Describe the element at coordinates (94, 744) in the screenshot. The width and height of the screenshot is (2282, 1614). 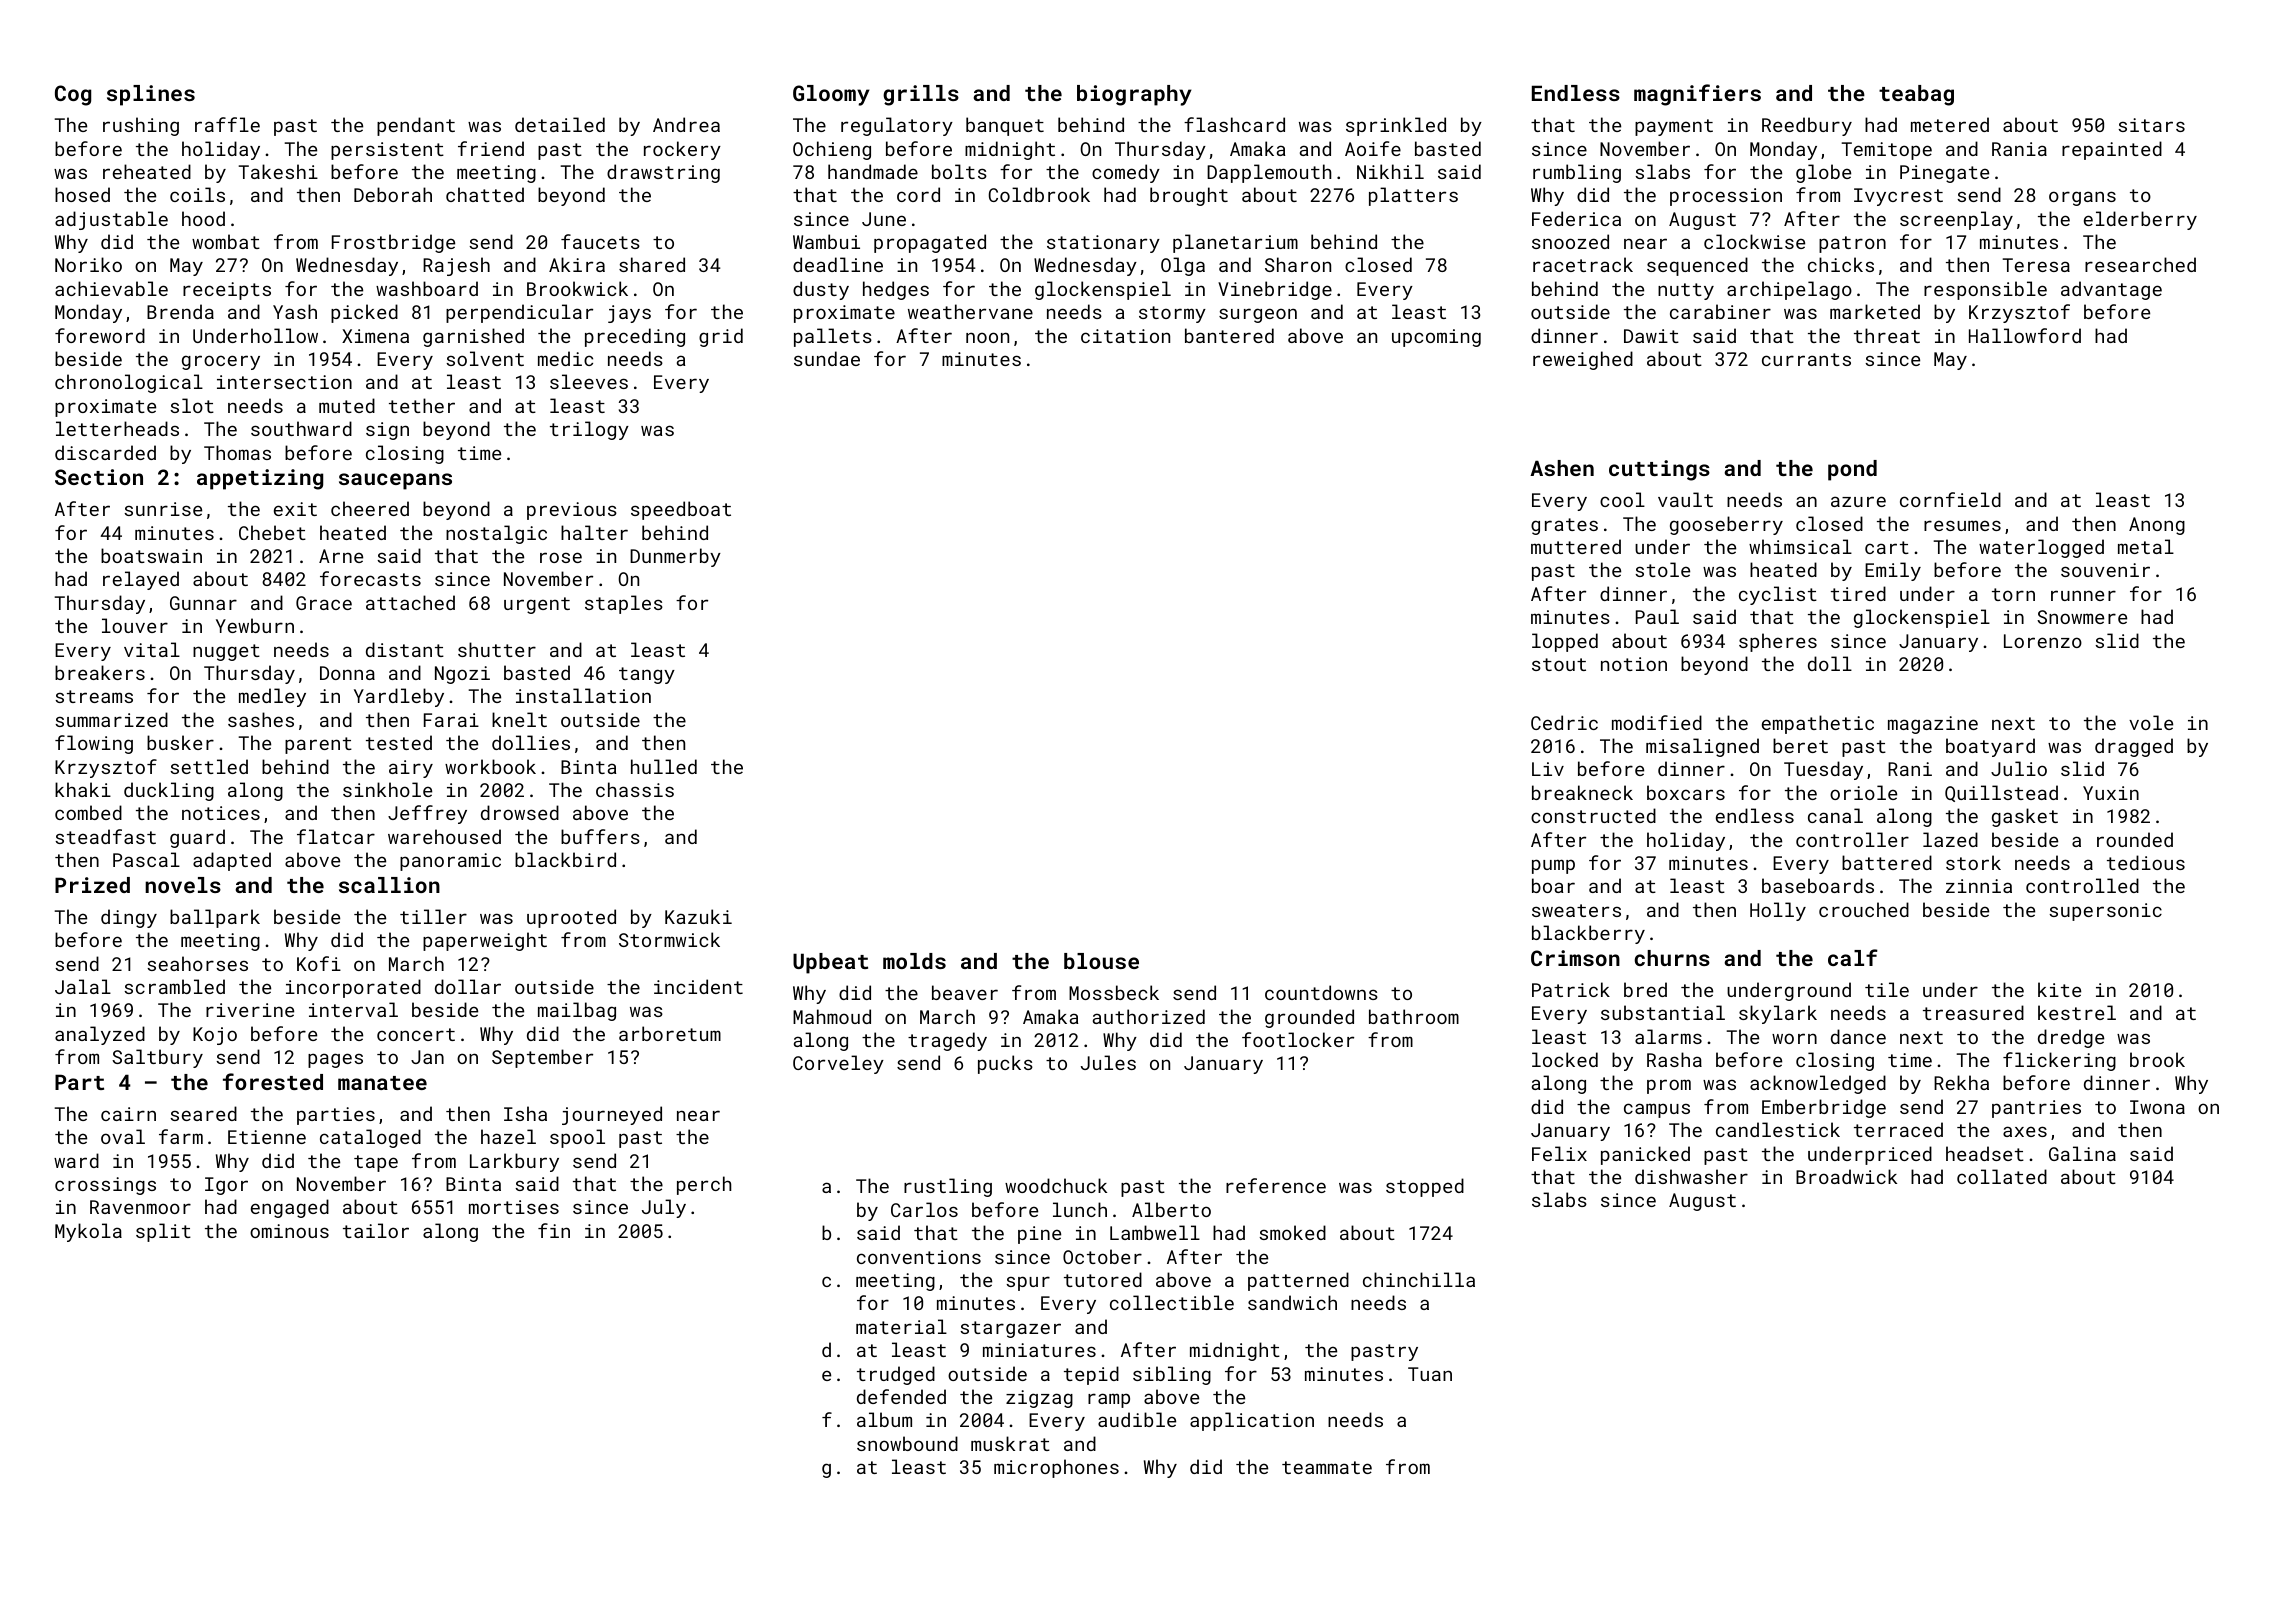
I see `flowing` at that location.
